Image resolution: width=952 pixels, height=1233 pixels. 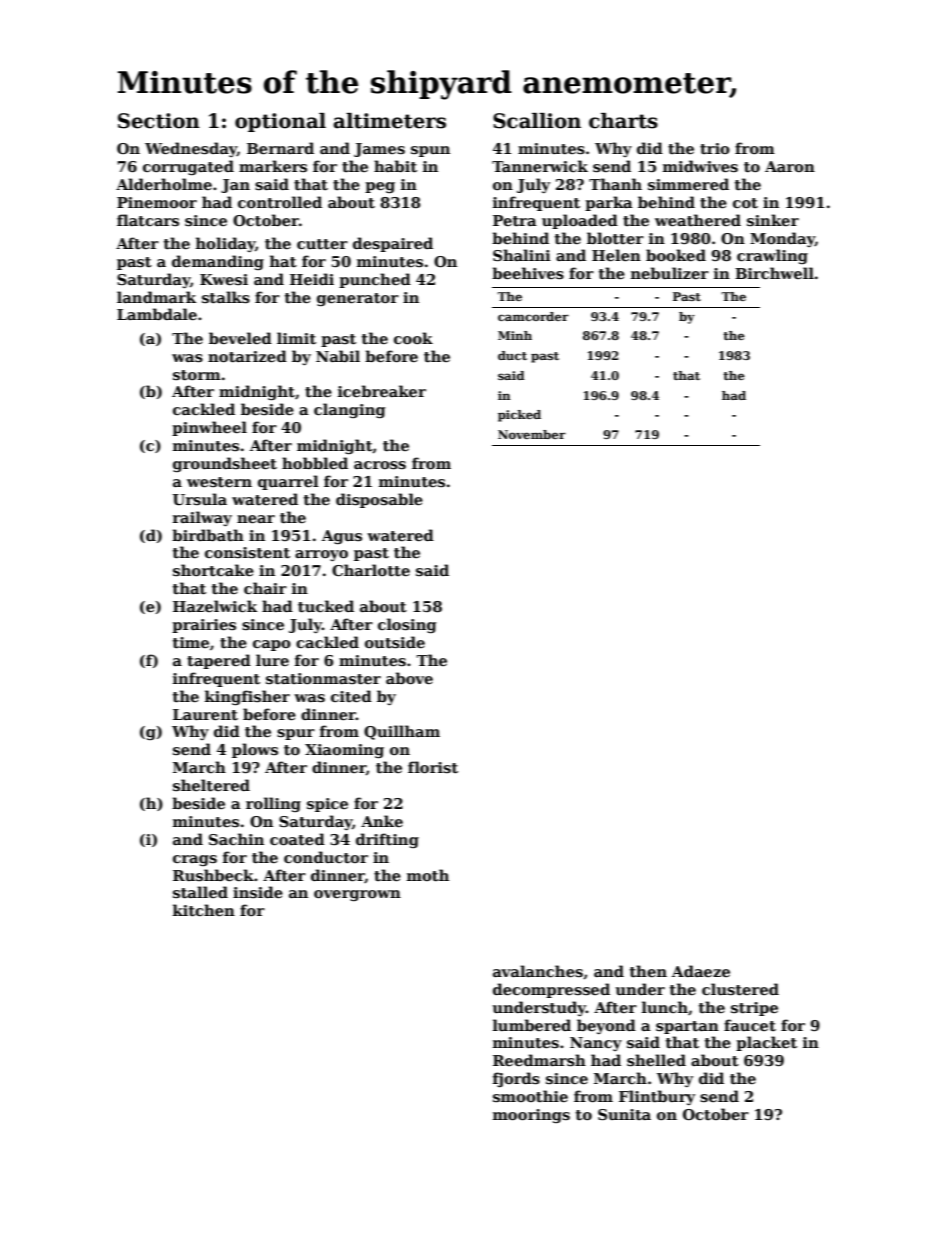 What do you see at coordinates (532, 434) in the screenshot?
I see `November` at bounding box center [532, 434].
